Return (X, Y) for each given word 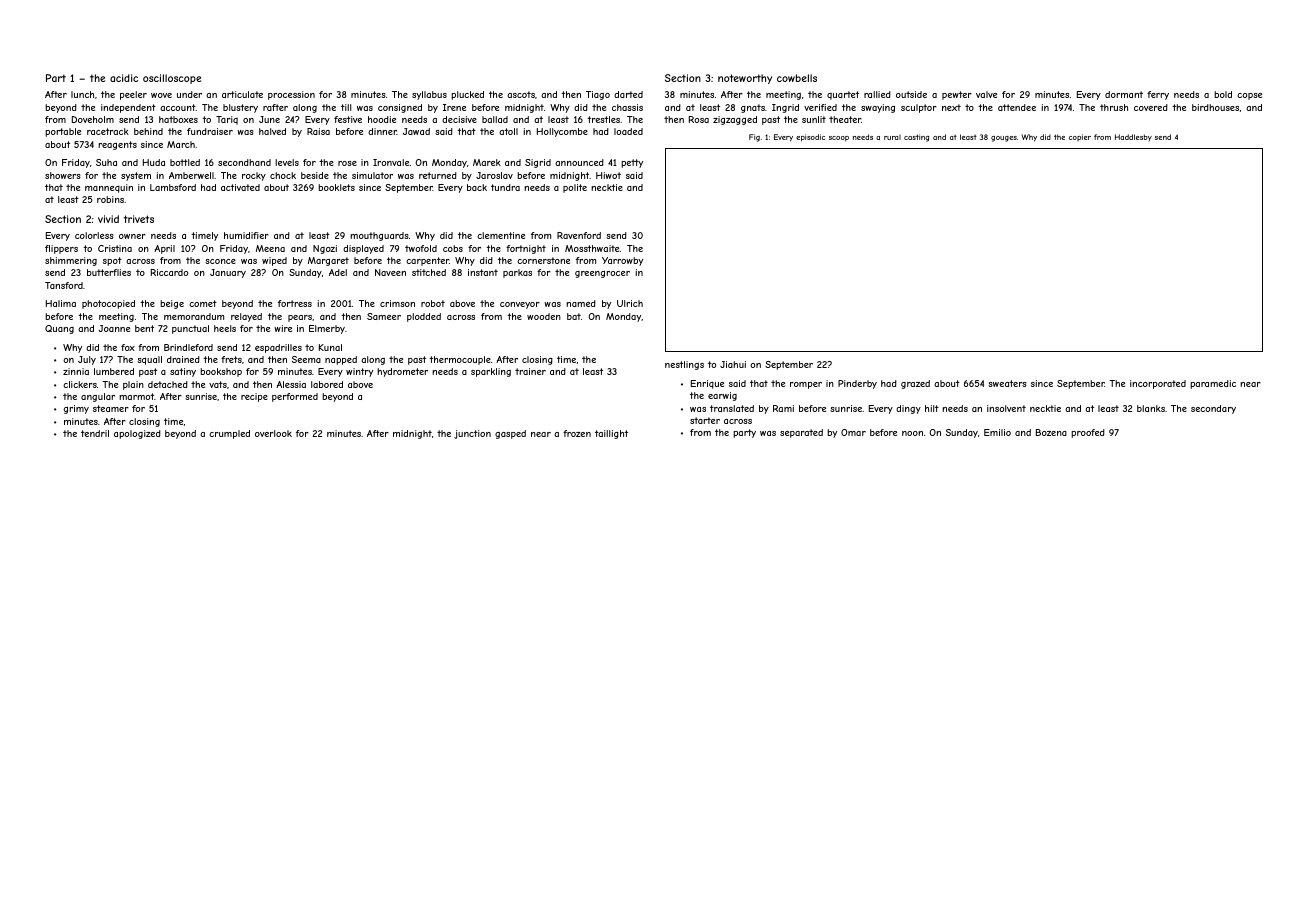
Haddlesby (1133, 137)
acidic (124, 78)
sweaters (1007, 383)
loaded (628, 131)
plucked (467, 95)
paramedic (1213, 384)
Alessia (291, 384)
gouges (1004, 139)
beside (315, 175)
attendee (1017, 107)
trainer (530, 371)
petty (632, 163)
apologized (137, 434)
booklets (336, 187)
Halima (61, 303)
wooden (544, 316)
